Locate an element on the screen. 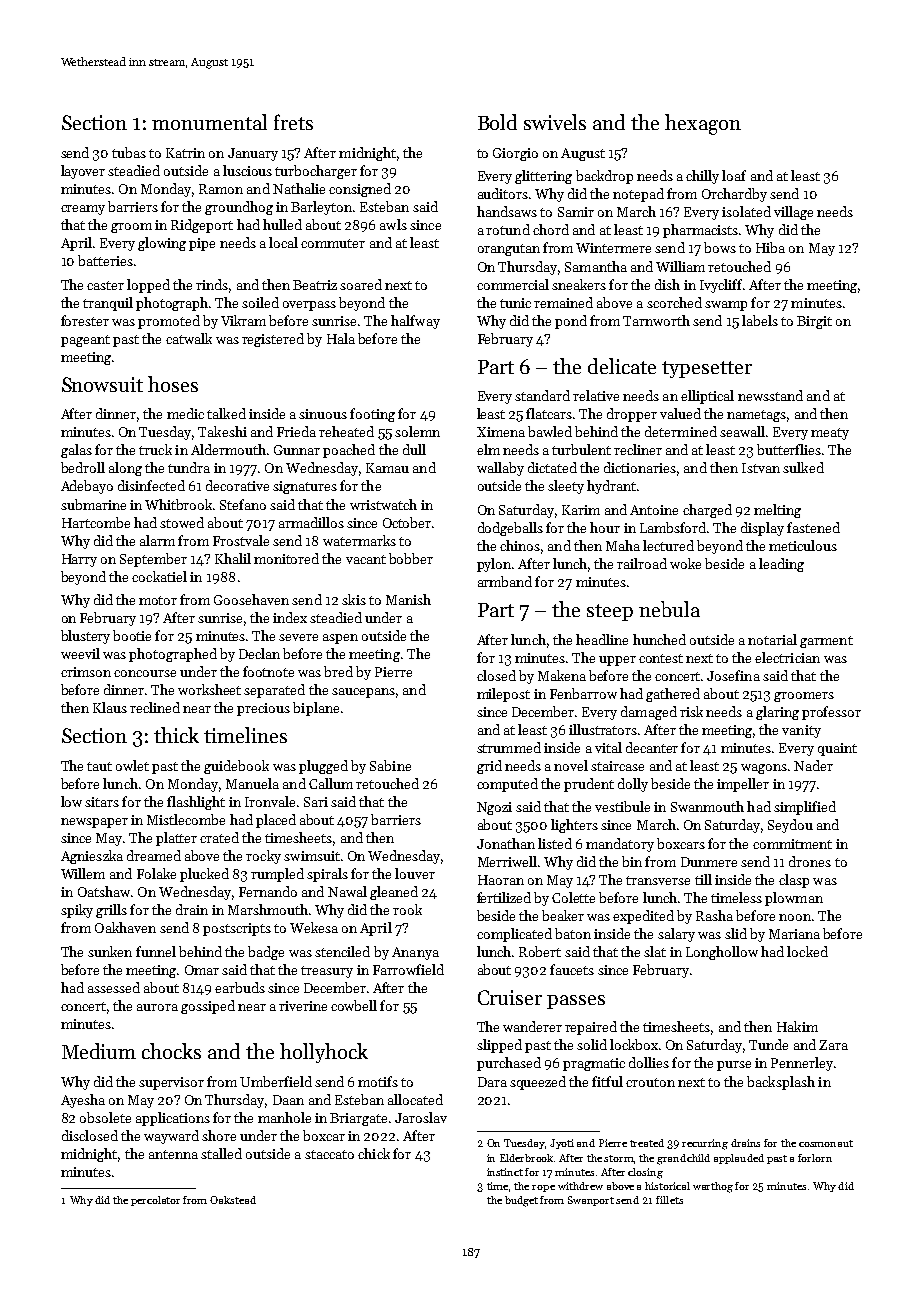 This screenshot has width=924, height=1308. till is located at coordinates (703, 879).
